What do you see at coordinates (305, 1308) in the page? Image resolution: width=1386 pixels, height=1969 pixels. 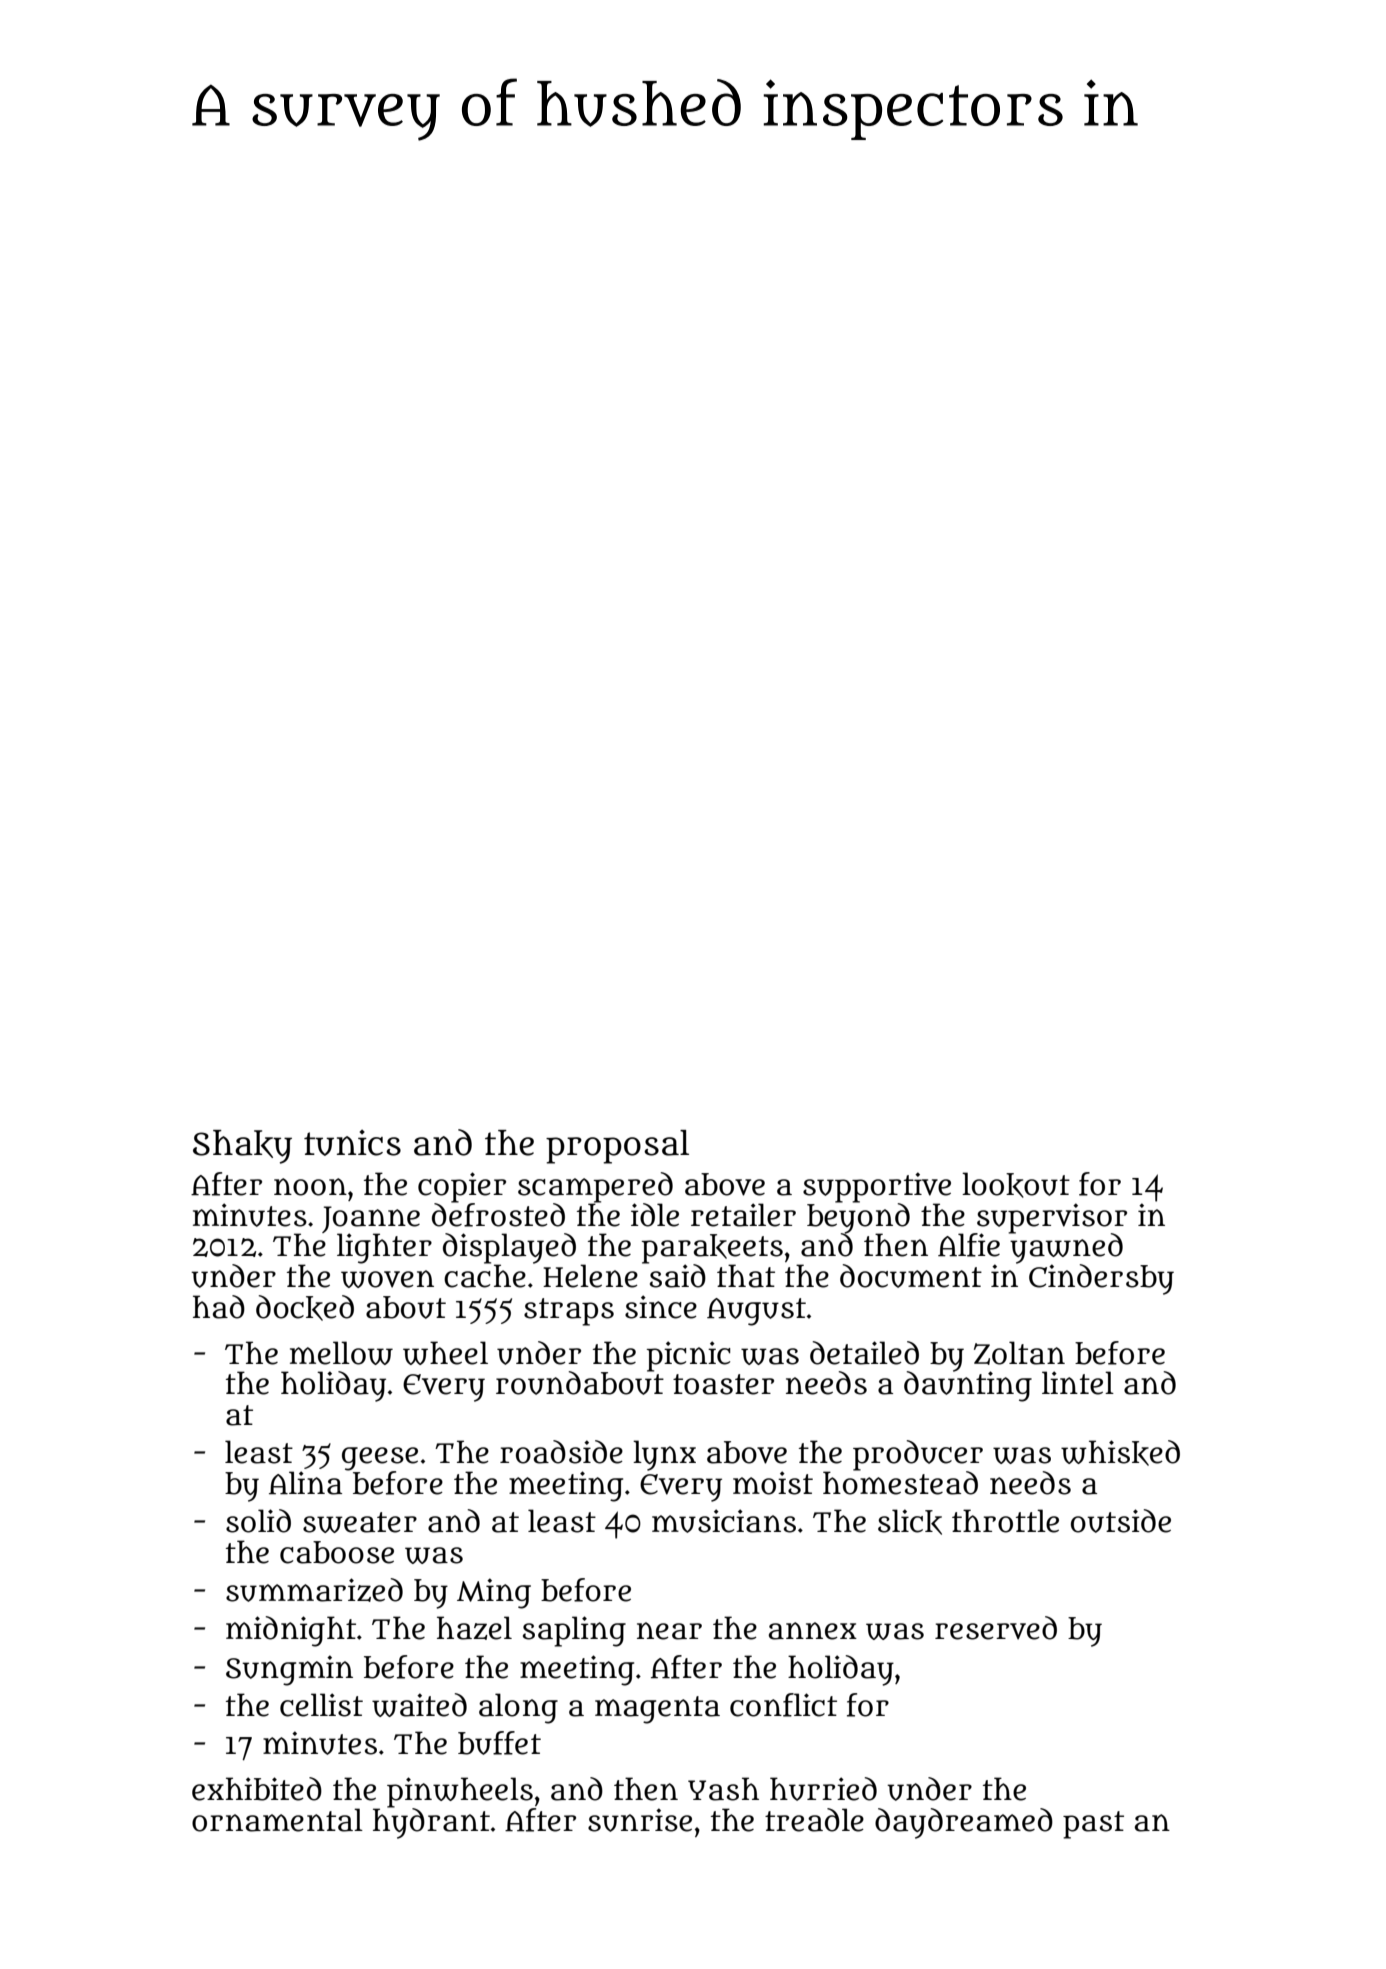 I see `docked` at bounding box center [305, 1308].
